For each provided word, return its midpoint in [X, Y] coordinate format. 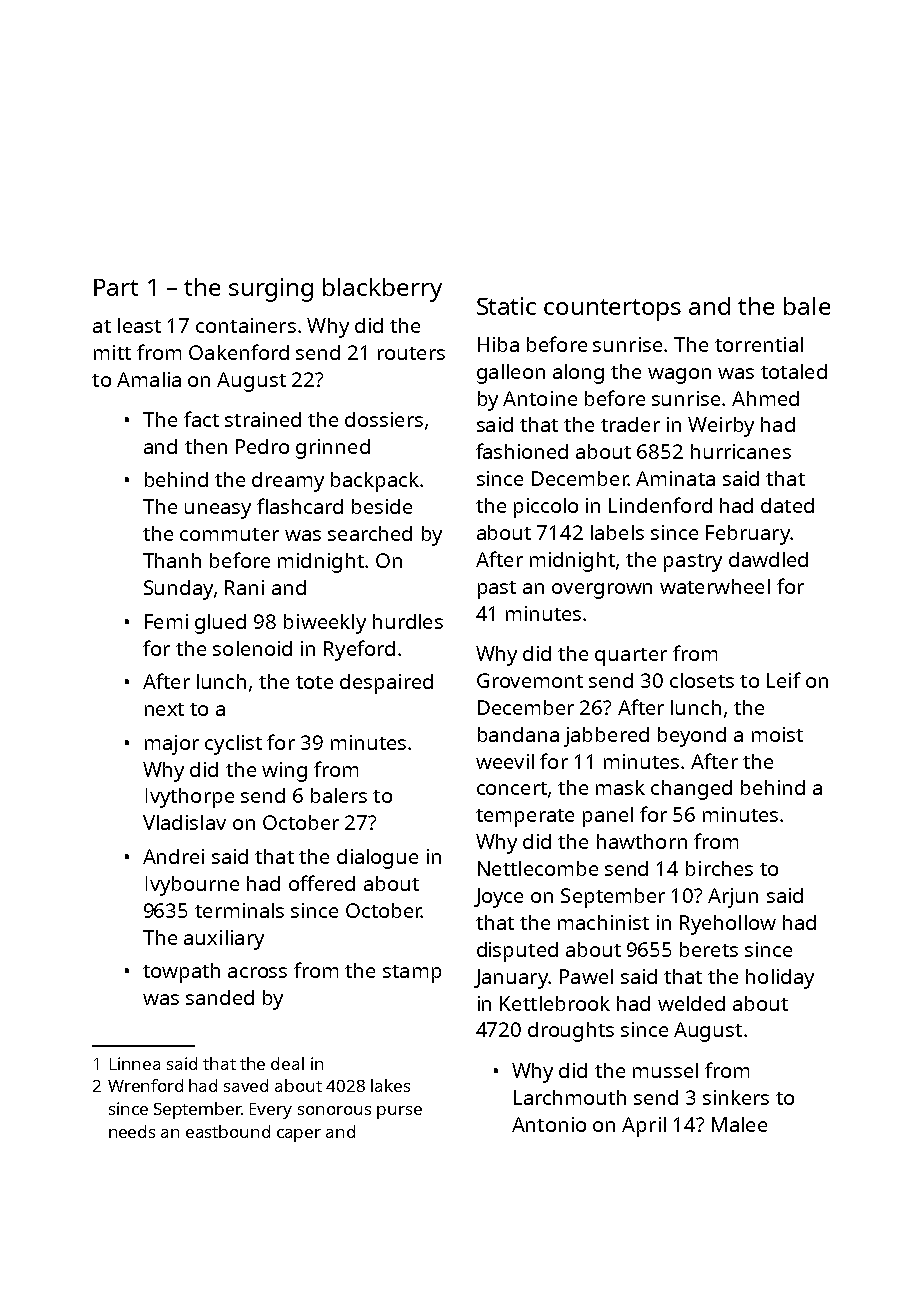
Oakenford [239, 352]
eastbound [228, 1131]
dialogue [377, 859]
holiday [780, 979]
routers [411, 353]
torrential [759, 344]
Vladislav [184, 822]
